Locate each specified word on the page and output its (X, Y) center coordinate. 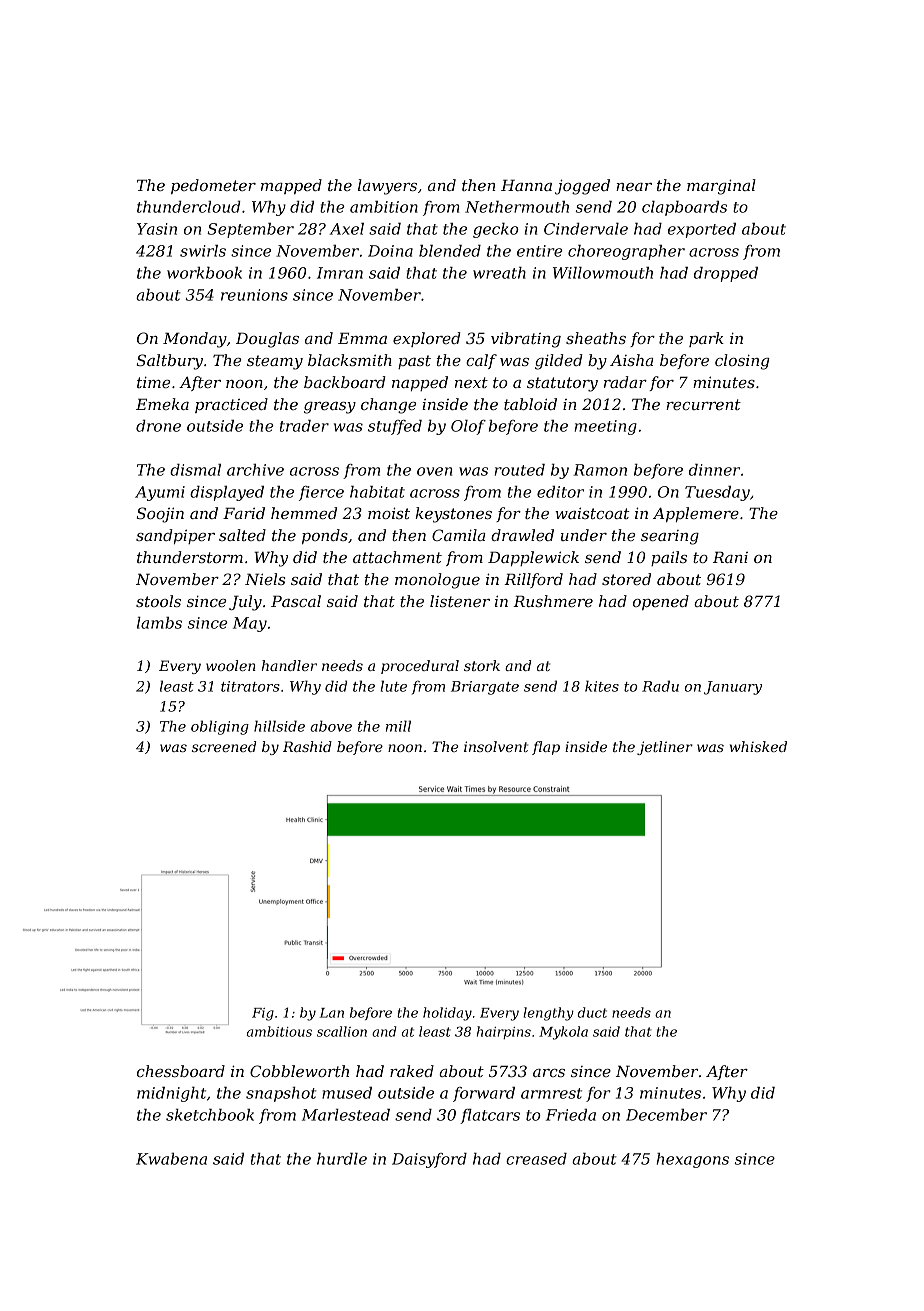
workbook (204, 273)
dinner (714, 470)
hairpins (504, 1032)
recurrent (703, 404)
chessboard (181, 1071)
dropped (726, 274)
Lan (331, 1013)
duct (592, 1012)
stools (158, 601)
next (471, 382)
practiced (231, 405)
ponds (325, 536)
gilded (559, 362)
